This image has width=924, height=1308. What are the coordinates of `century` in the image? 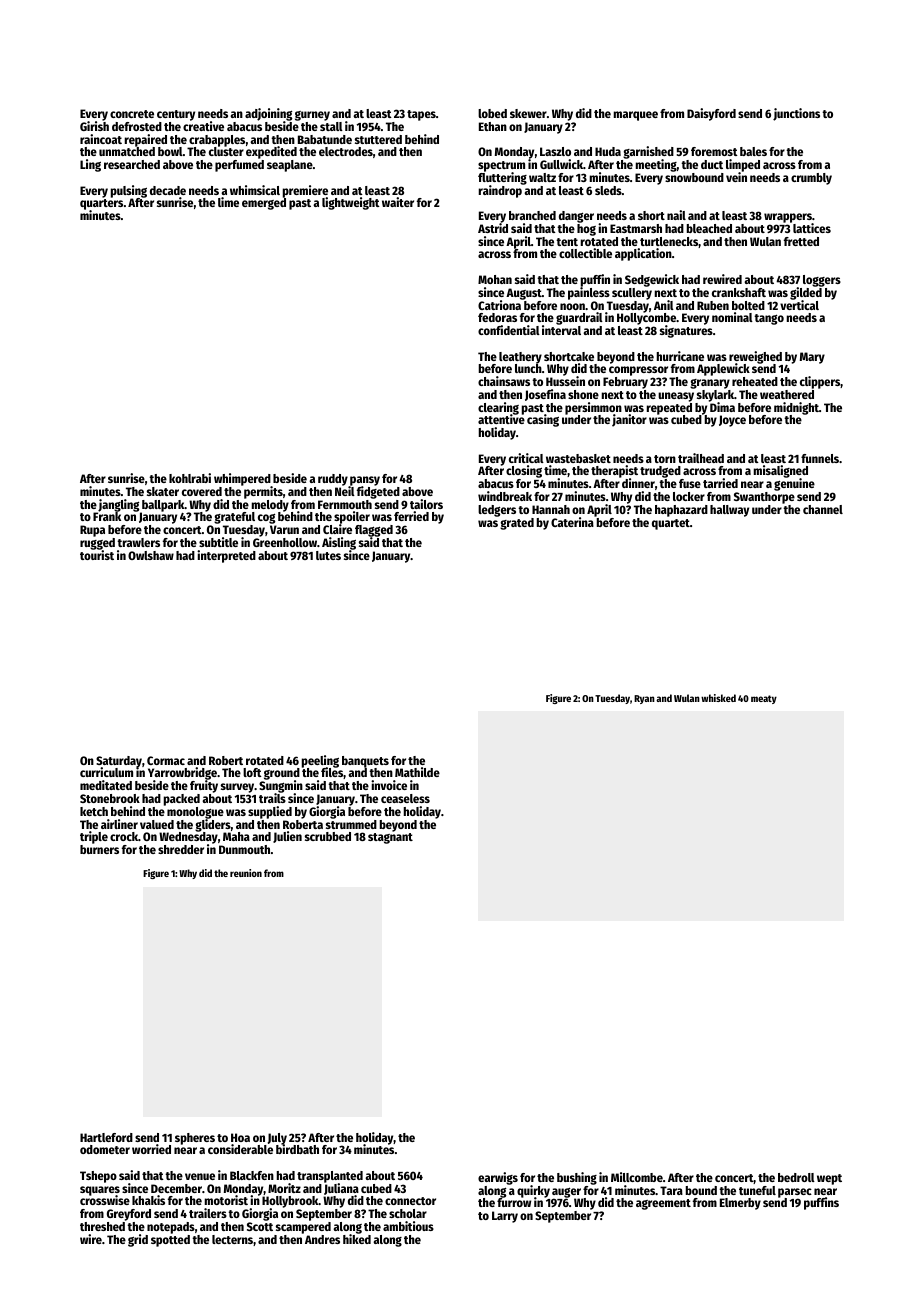 It's located at (176, 115).
